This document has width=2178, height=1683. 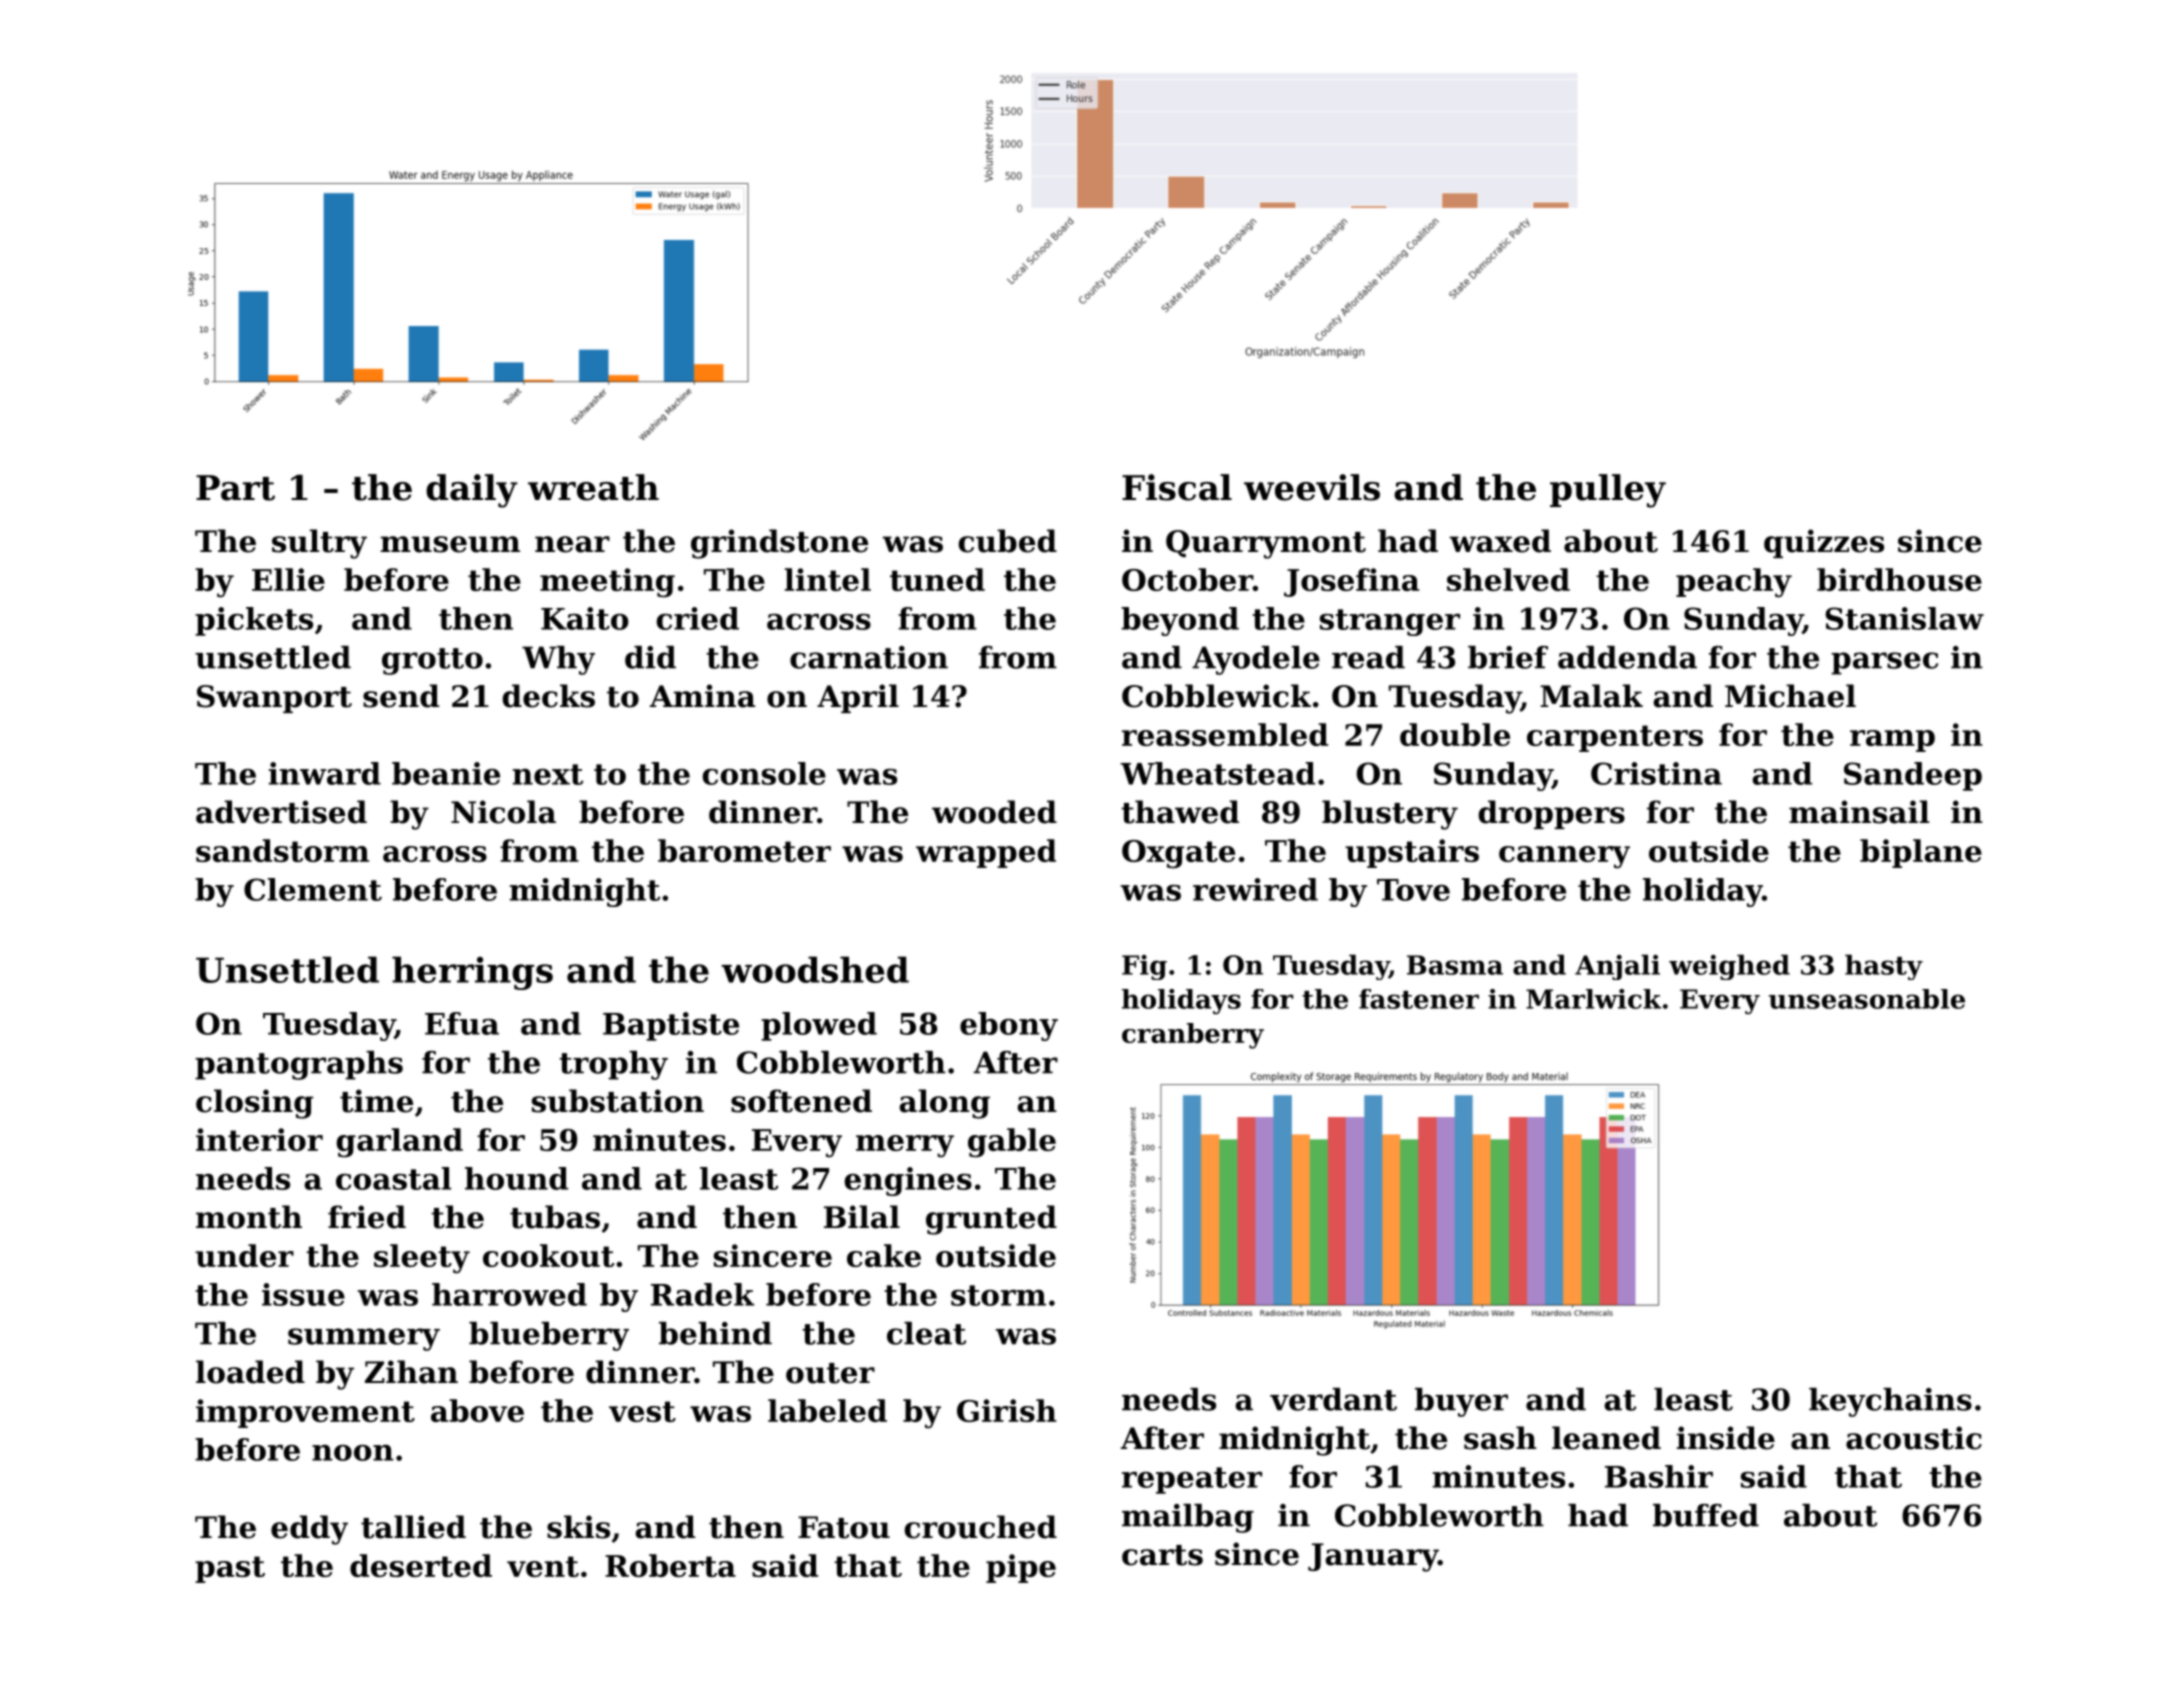 What do you see at coordinates (1904, 618) in the document?
I see `Stanislaw` at bounding box center [1904, 618].
